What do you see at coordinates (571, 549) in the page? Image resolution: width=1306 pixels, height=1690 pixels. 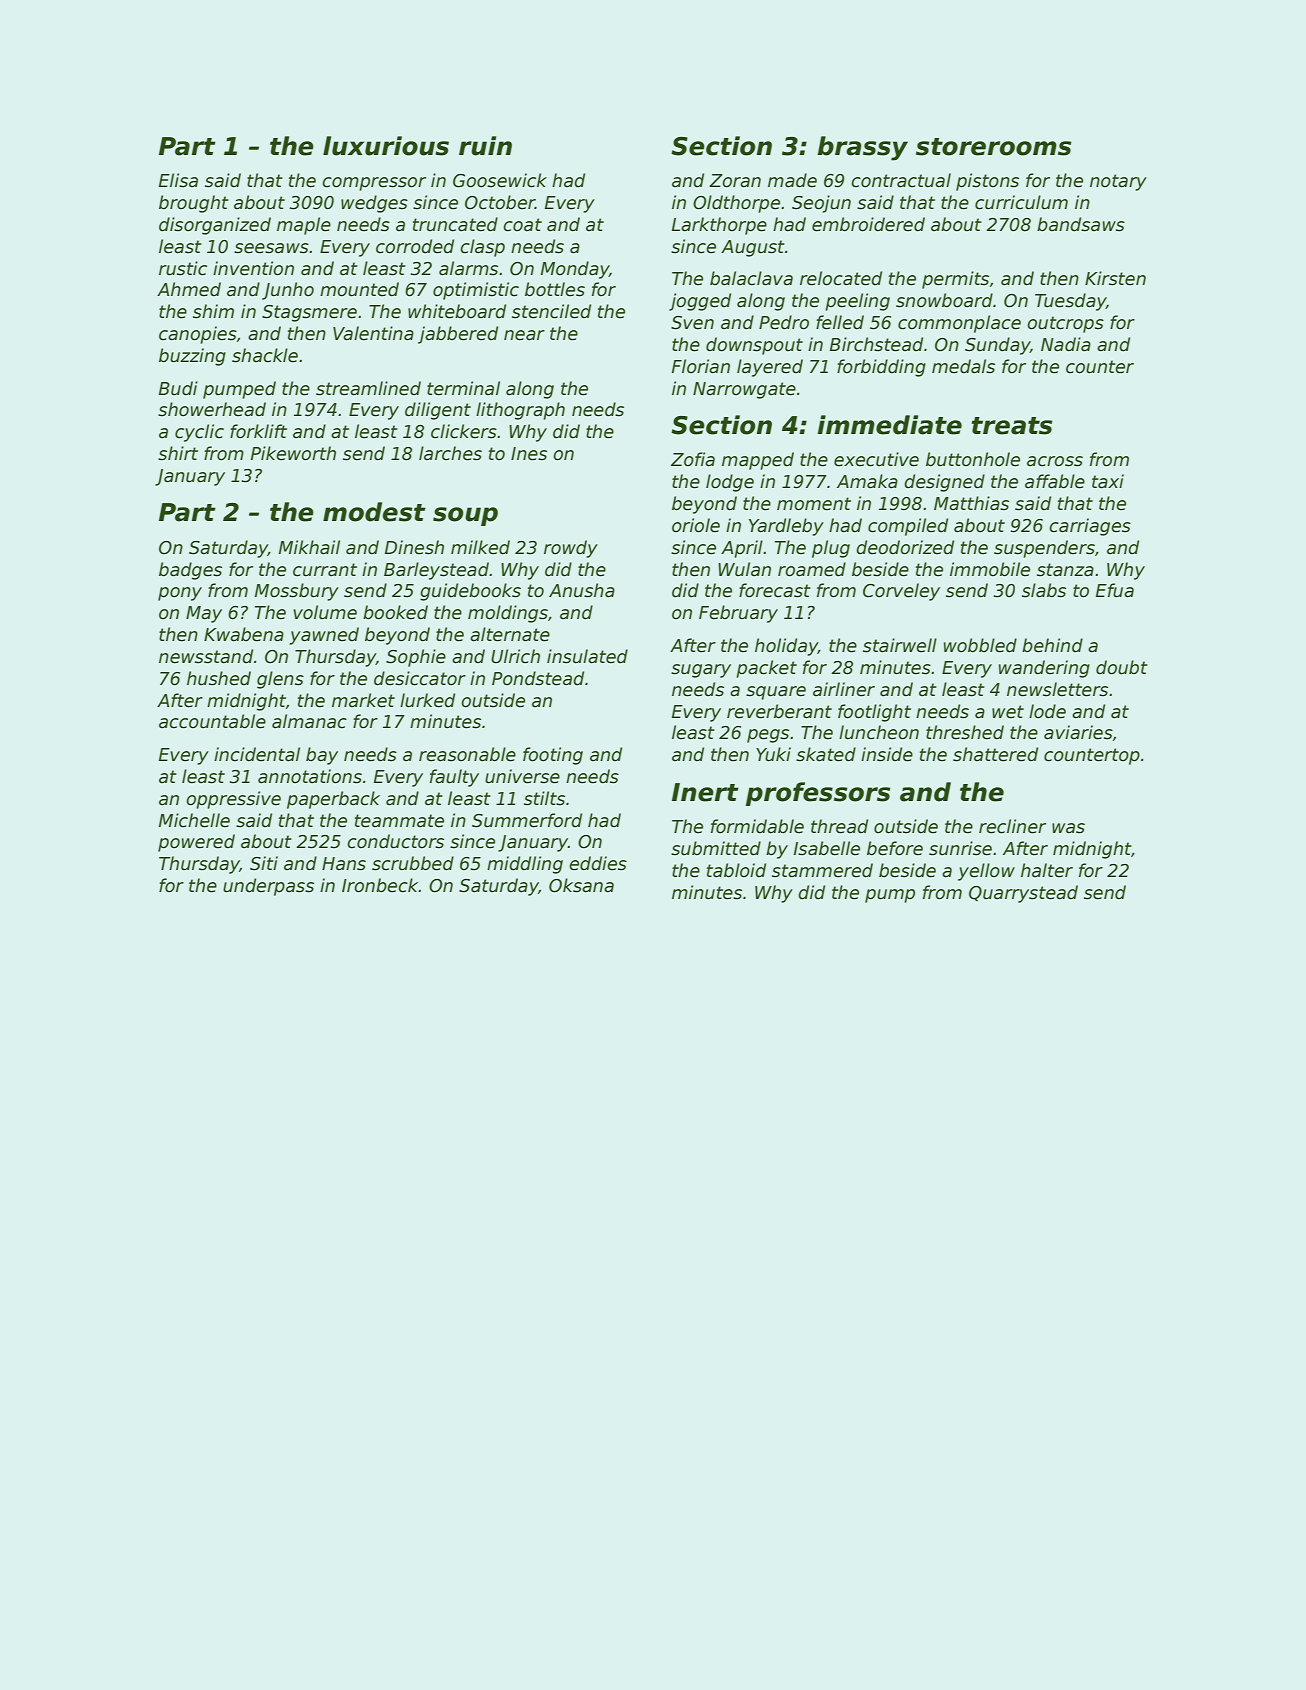 I see `rowdy` at bounding box center [571, 549].
